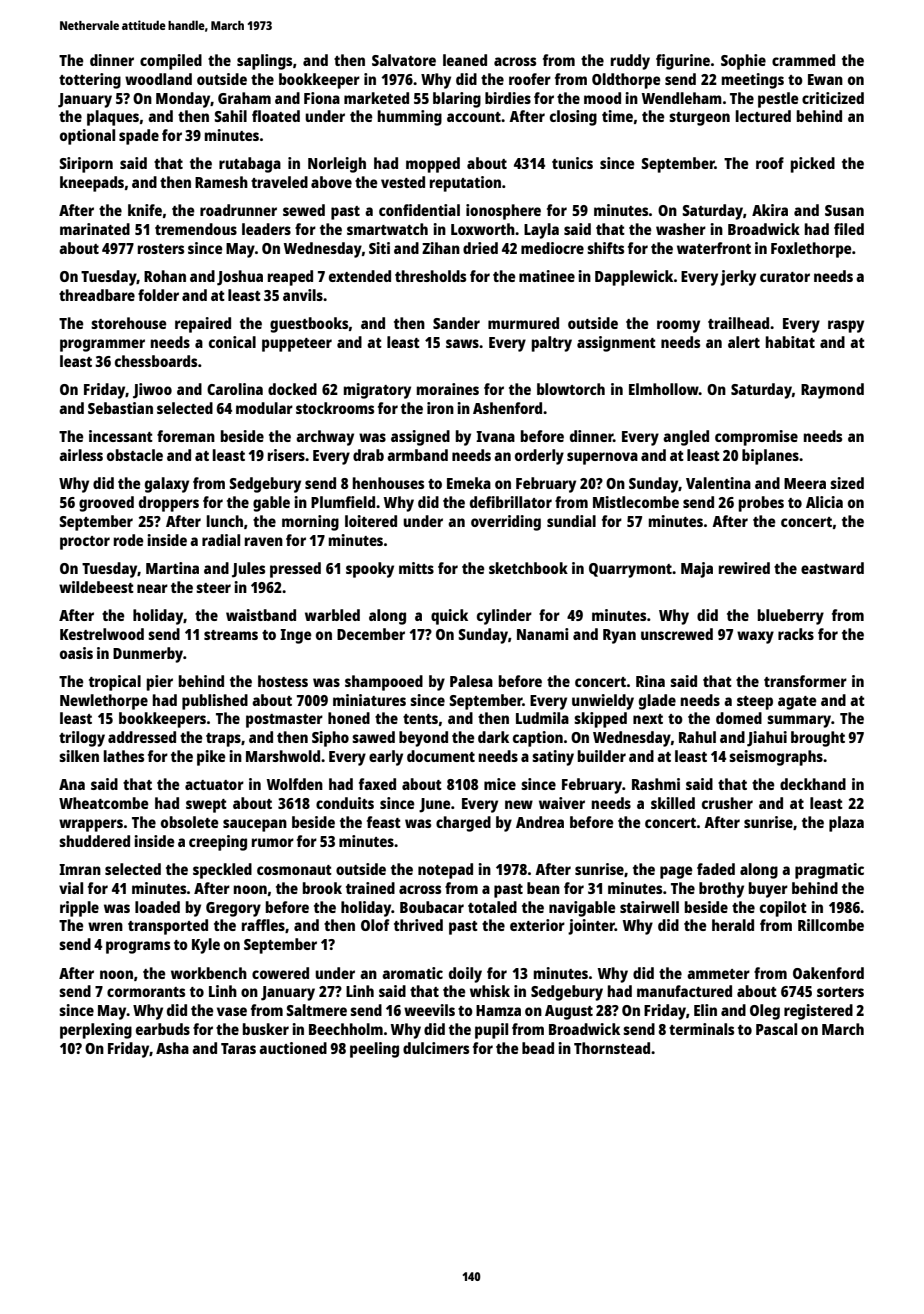 This screenshot has height=1314, width=924. Describe the element at coordinates (716, 869) in the screenshot. I see `faded` at that location.
